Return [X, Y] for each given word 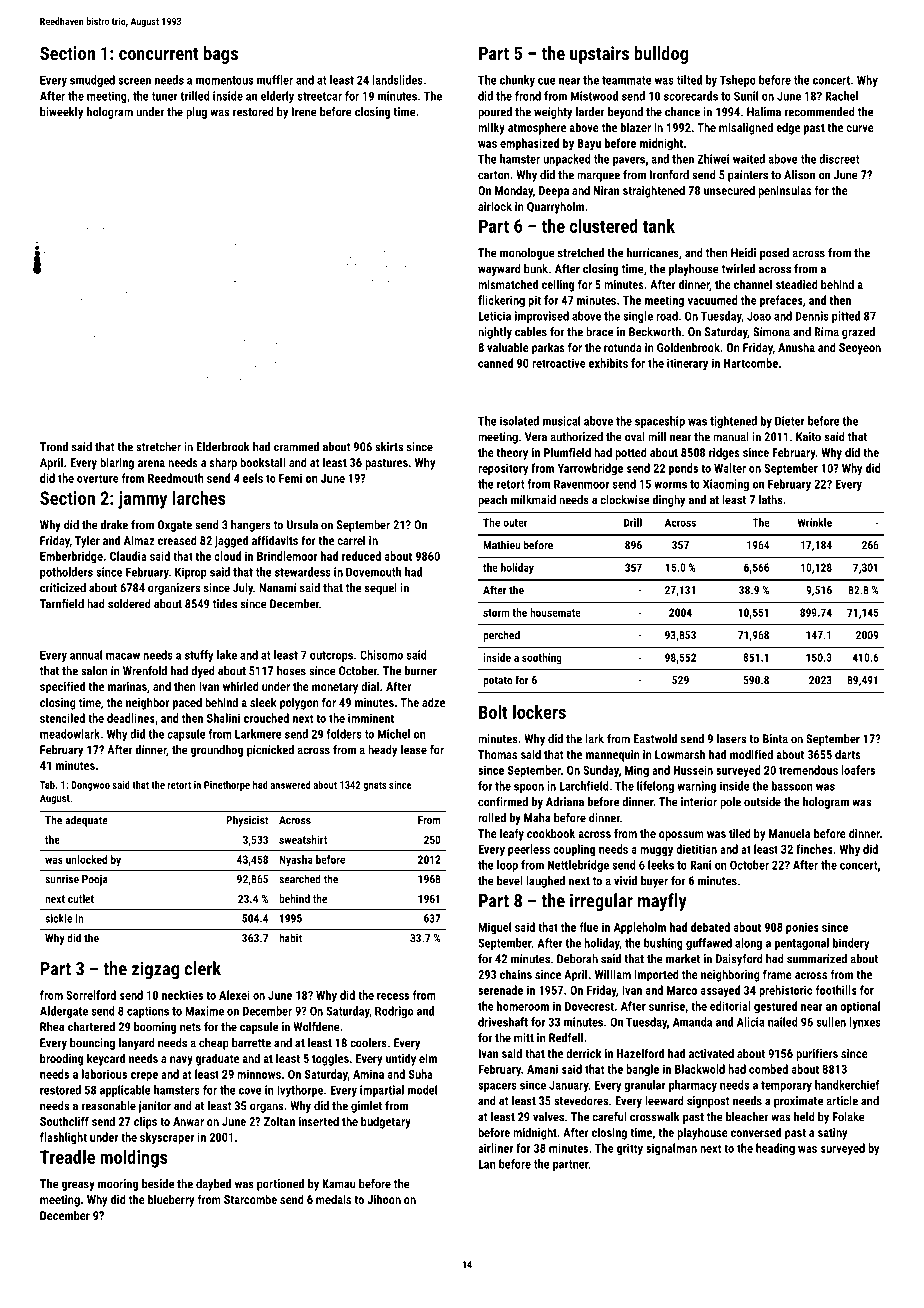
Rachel [841, 96]
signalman [671, 1149]
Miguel [494, 928]
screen [134, 81]
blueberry [171, 1200]
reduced [361, 556]
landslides [397, 80]
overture [98, 478]
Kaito [808, 437]
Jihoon [384, 1199]
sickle [58, 918]
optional [860, 1007]
